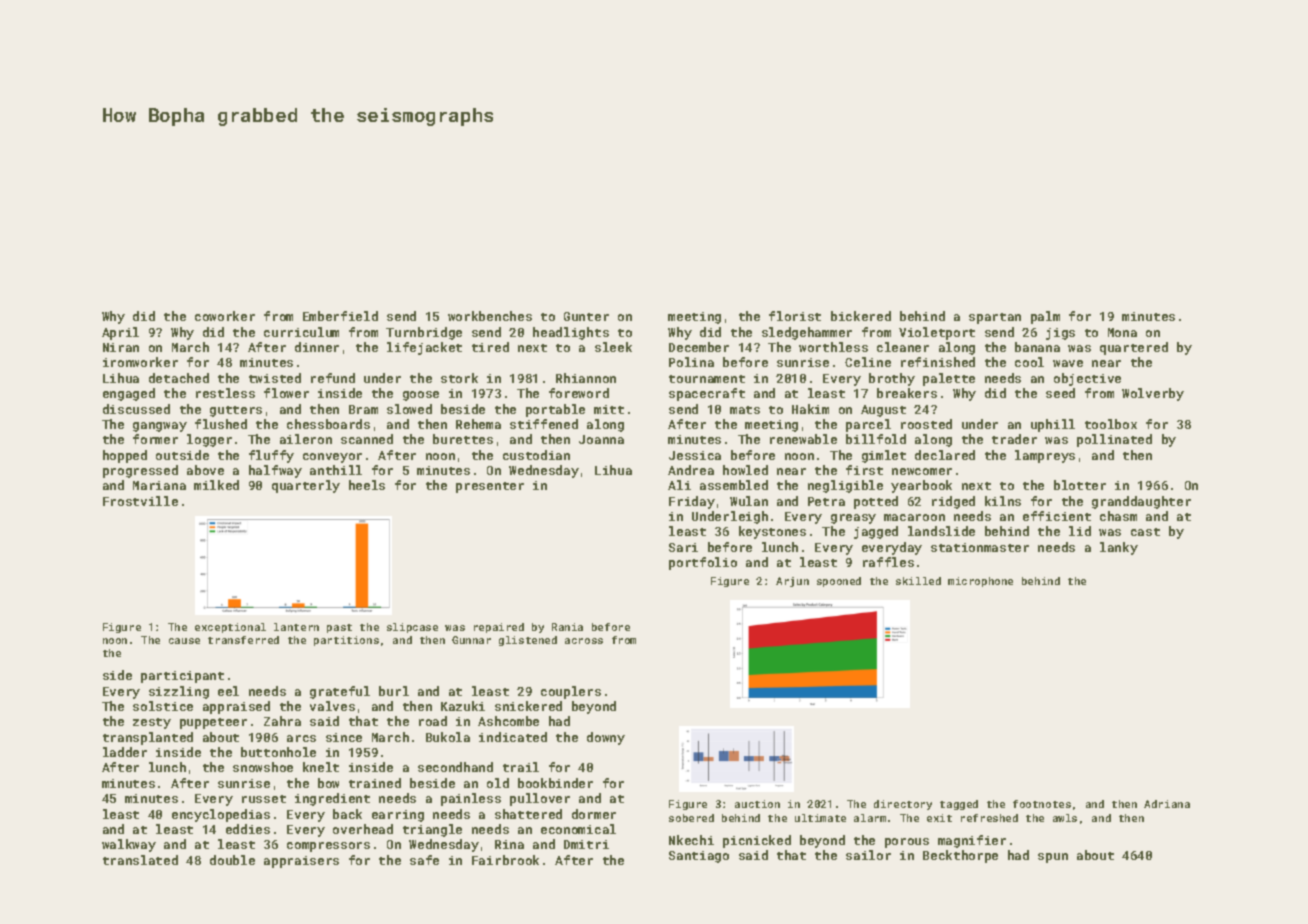 This image has width=1308, height=924. Describe the element at coordinates (129, 845) in the image. I see `walkway` at that location.
